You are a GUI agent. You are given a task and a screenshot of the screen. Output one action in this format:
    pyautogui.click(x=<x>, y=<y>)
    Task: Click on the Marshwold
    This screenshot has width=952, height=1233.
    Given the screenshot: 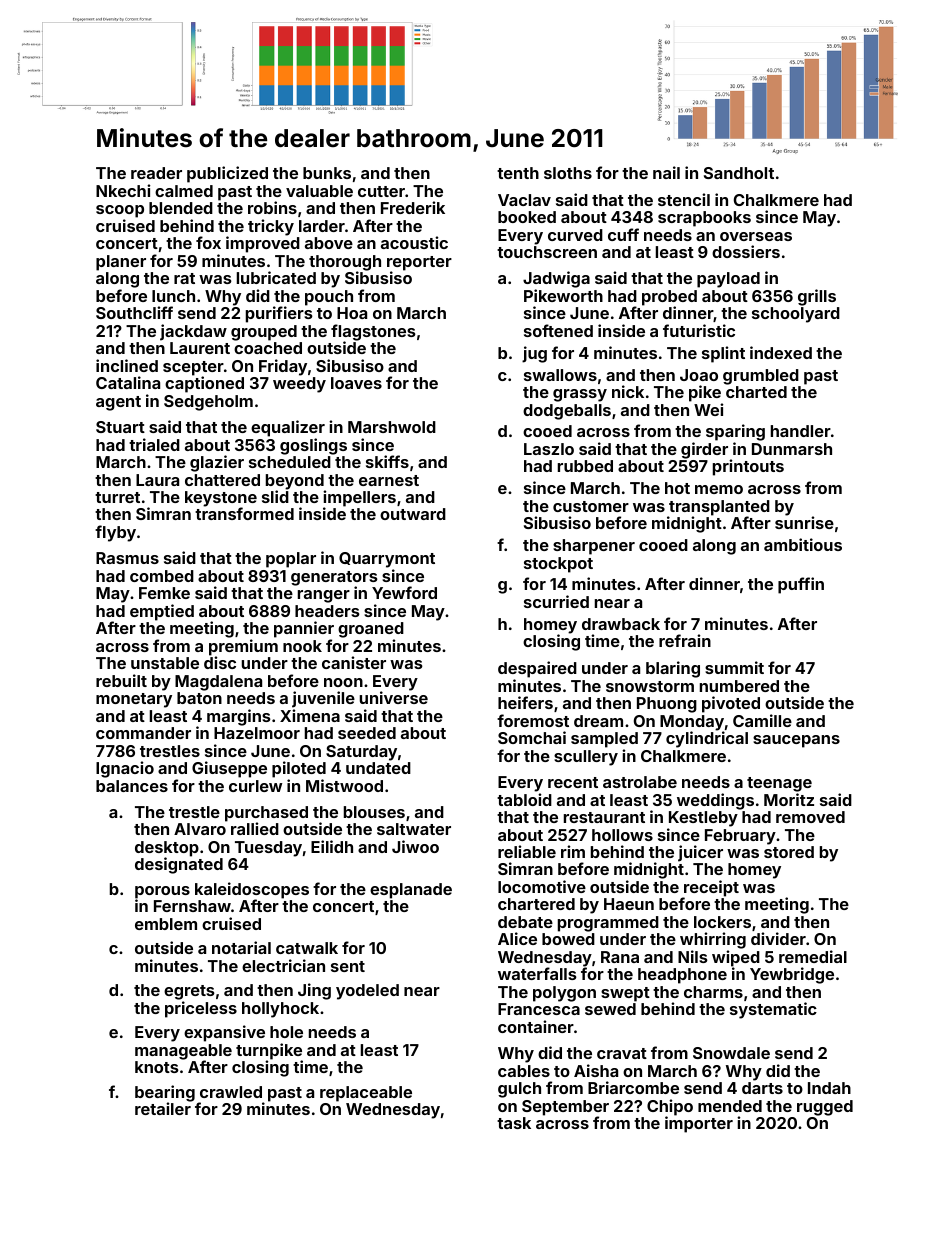 What is the action you would take?
    pyautogui.click(x=392, y=427)
